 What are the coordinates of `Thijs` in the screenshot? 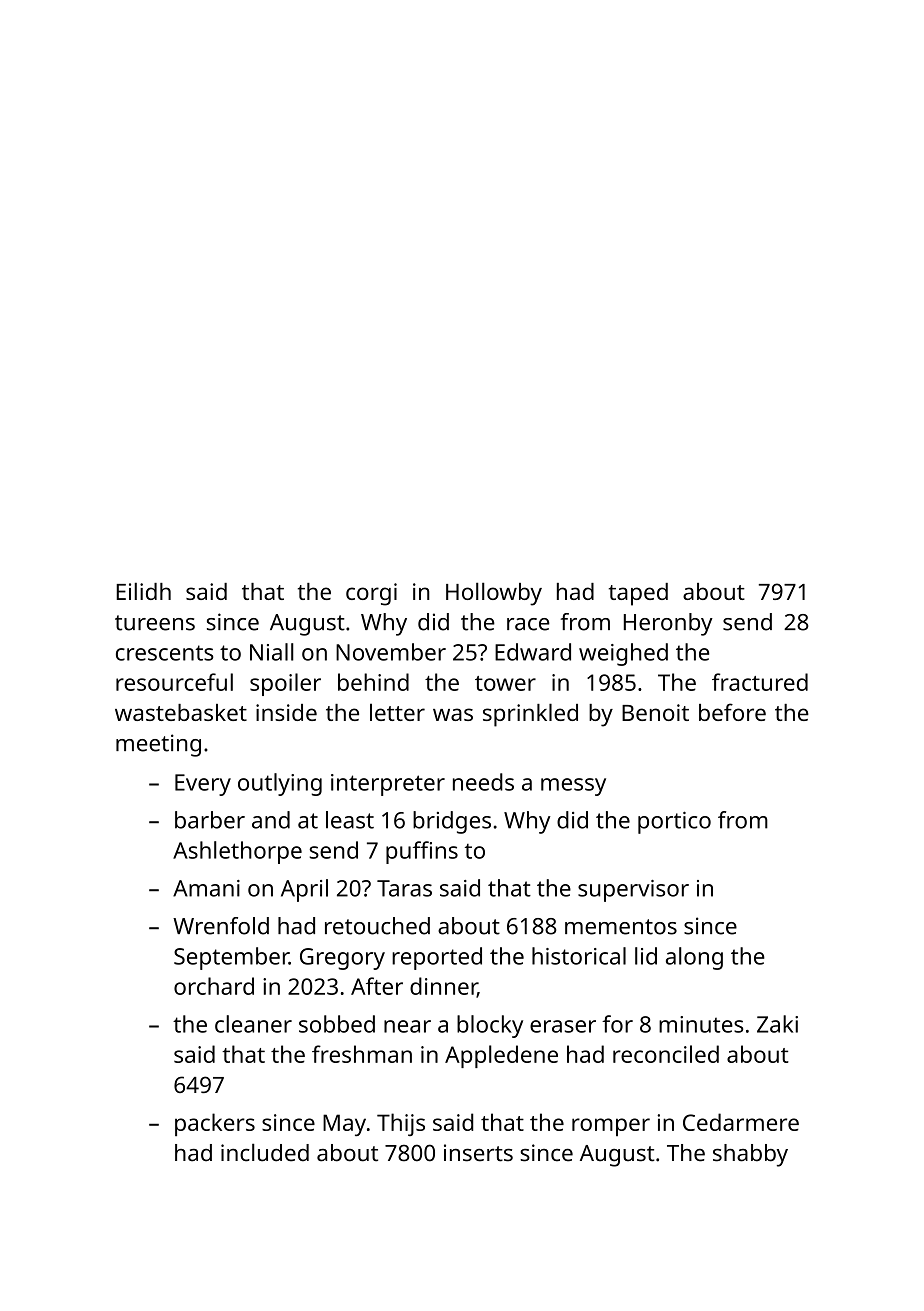 It's located at (401, 1124).
